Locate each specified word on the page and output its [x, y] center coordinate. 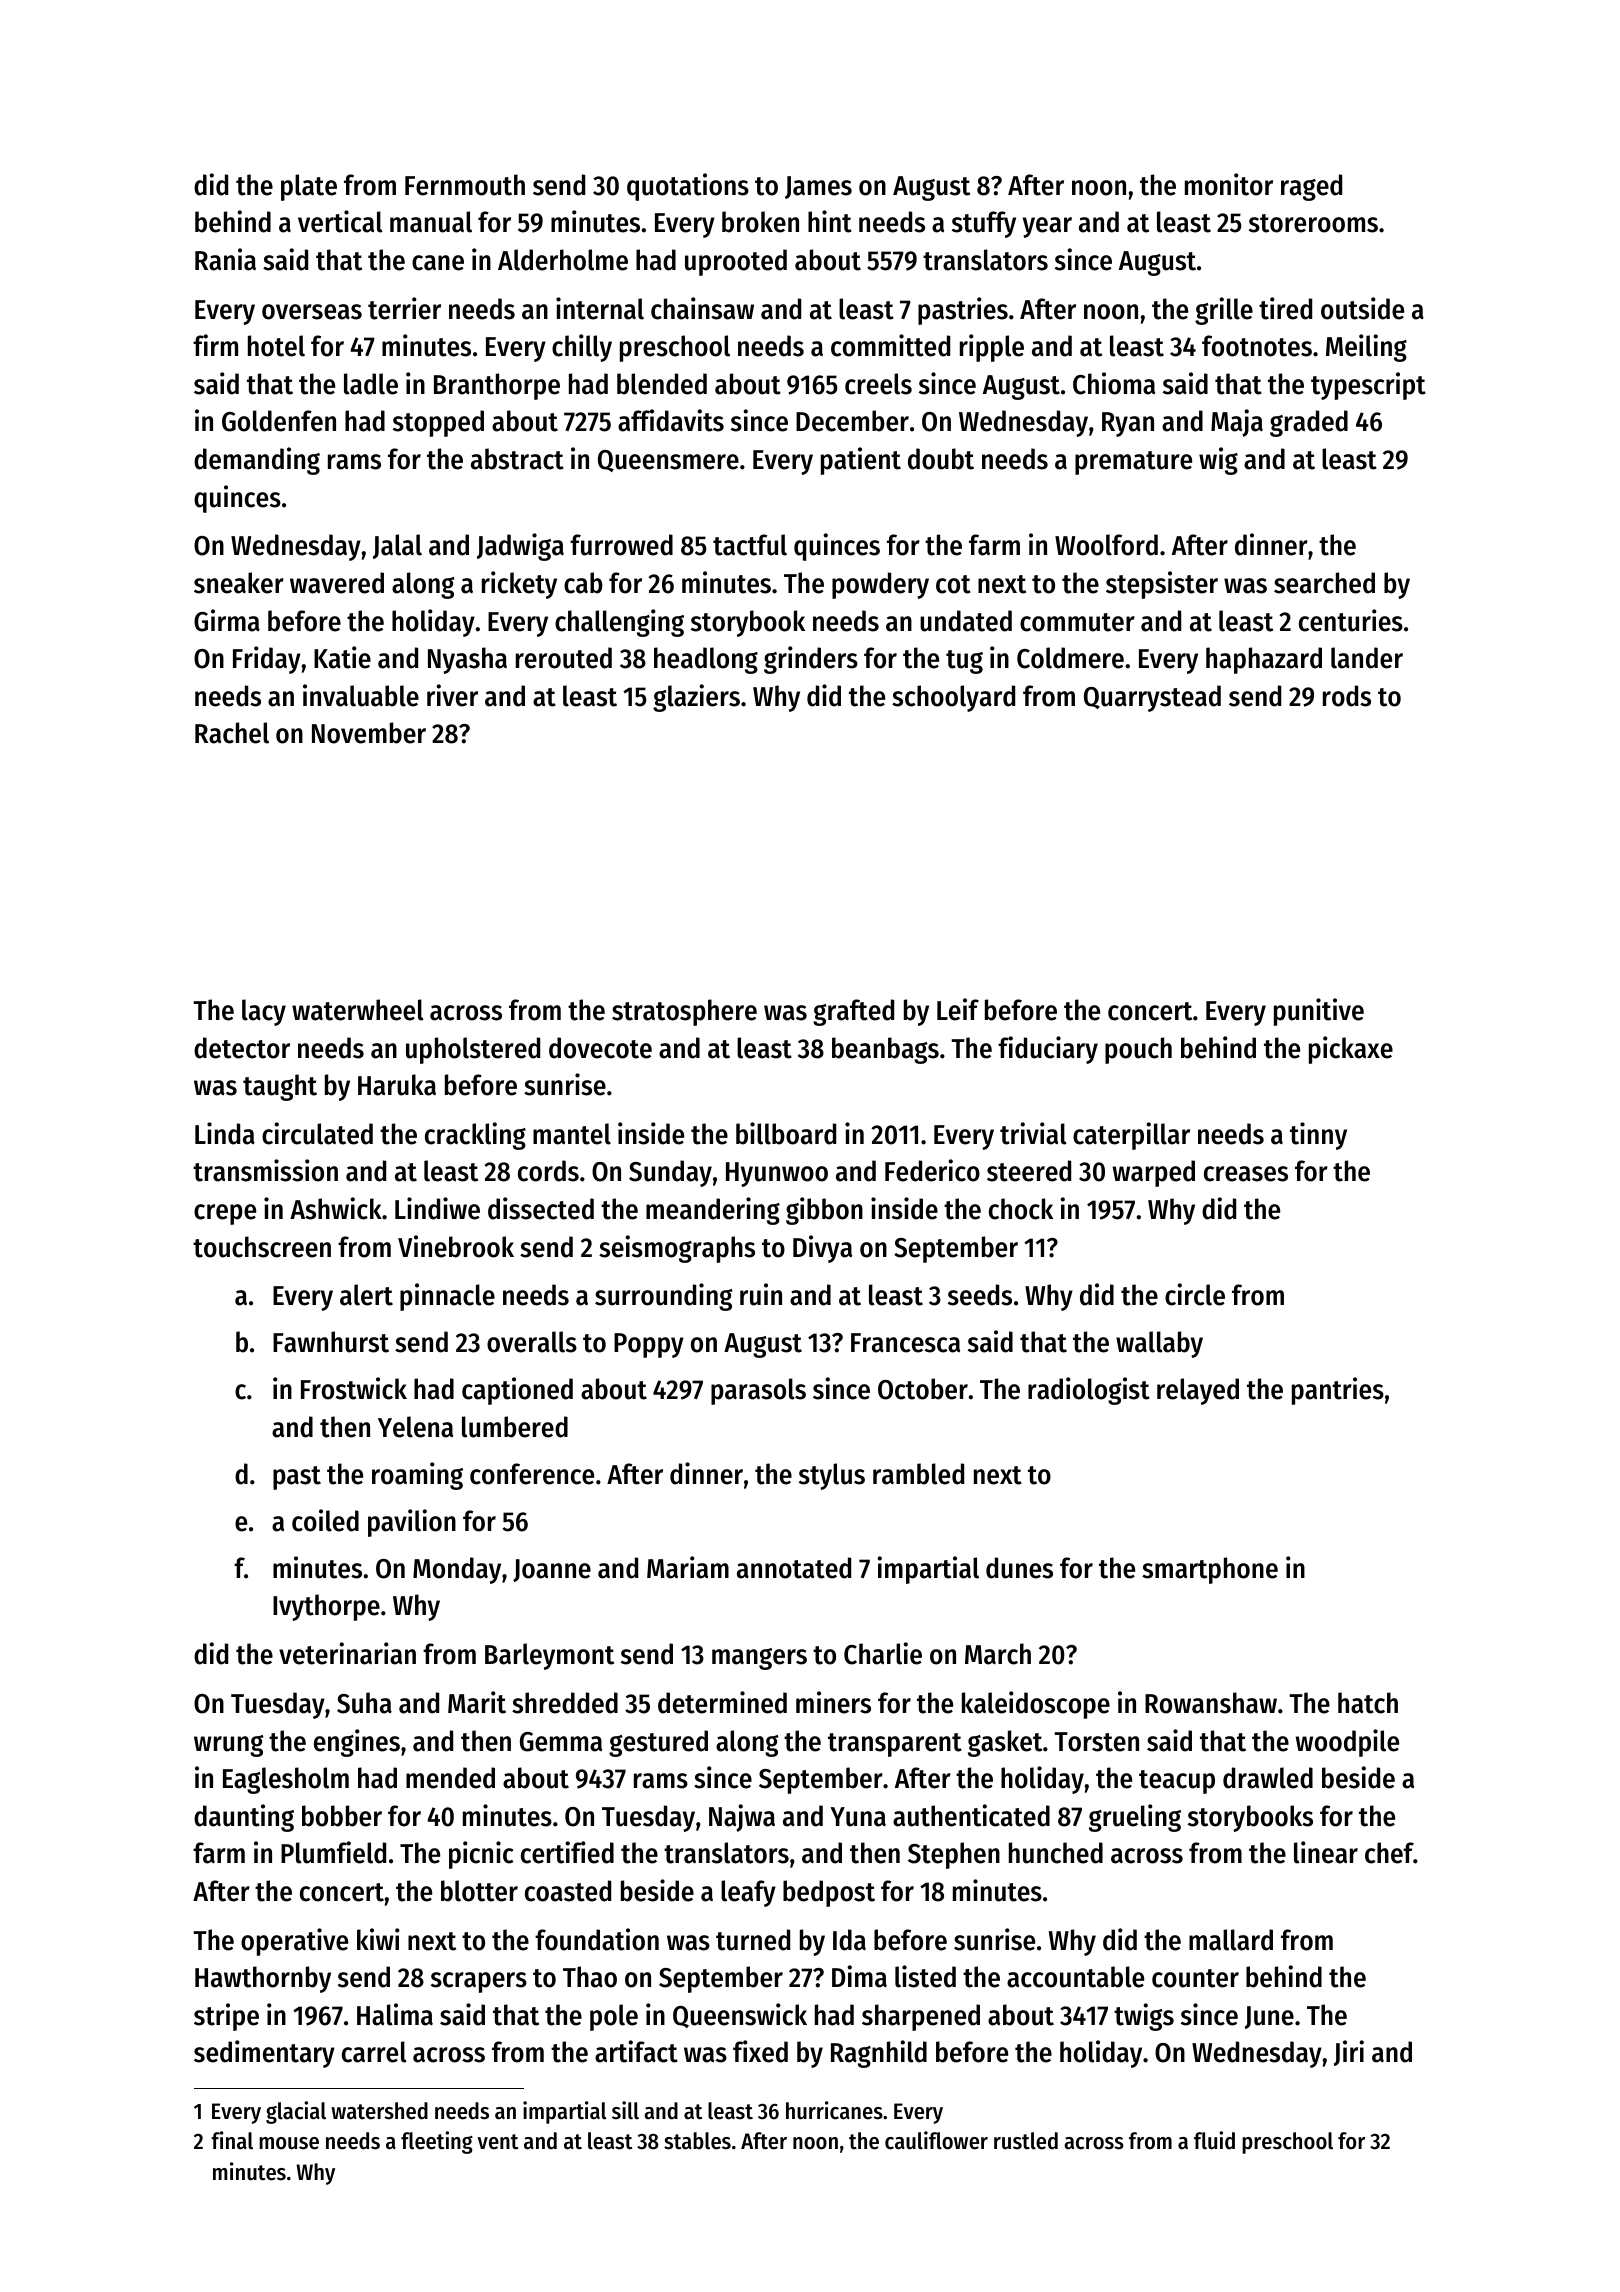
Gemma [561, 1742]
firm [215, 345]
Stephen [954, 1855]
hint [830, 221]
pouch [1138, 1050]
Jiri [1349, 2053]
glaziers [696, 698]
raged [1311, 187]
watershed [379, 2111]
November [369, 733]
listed [925, 1976]
